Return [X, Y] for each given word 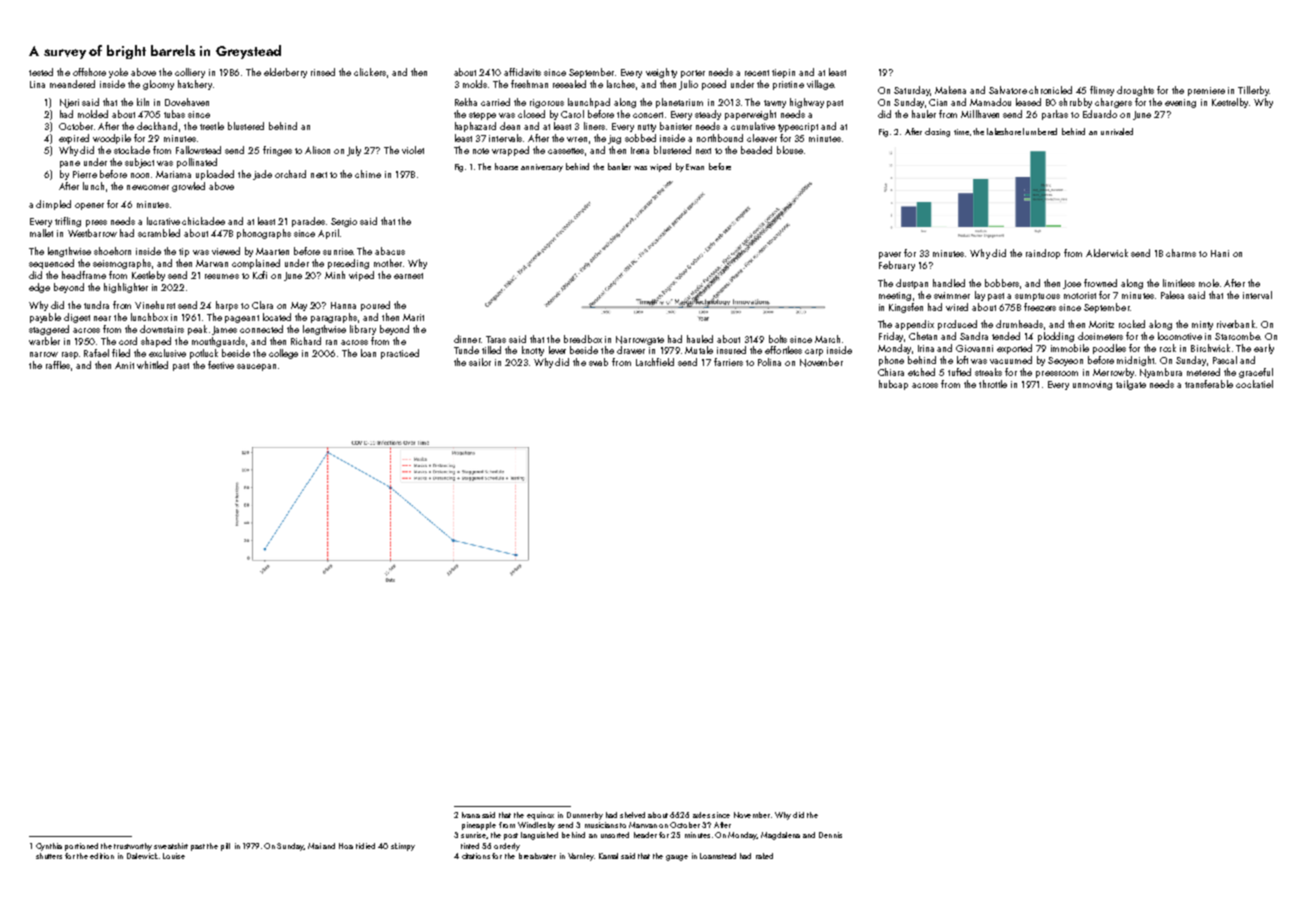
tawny [775, 104]
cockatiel [1254, 384]
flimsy [1102, 91]
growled [188, 187]
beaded [756, 150]
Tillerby [1253, 91]
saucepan [256, 367]
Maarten [272, 251]
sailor [480, 362]
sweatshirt [171, 846]
